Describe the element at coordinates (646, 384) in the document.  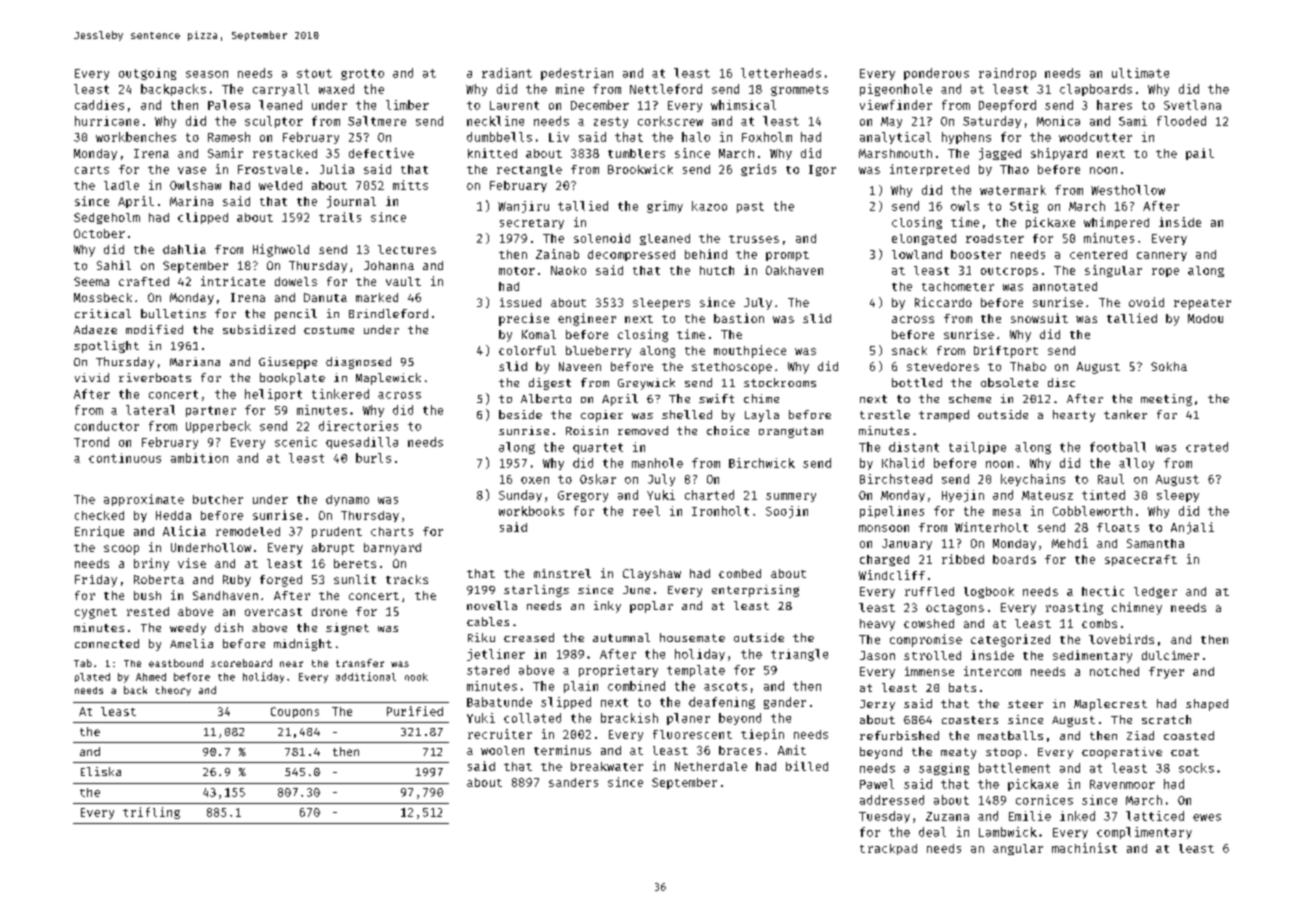
I see `Greywick` at that location.
